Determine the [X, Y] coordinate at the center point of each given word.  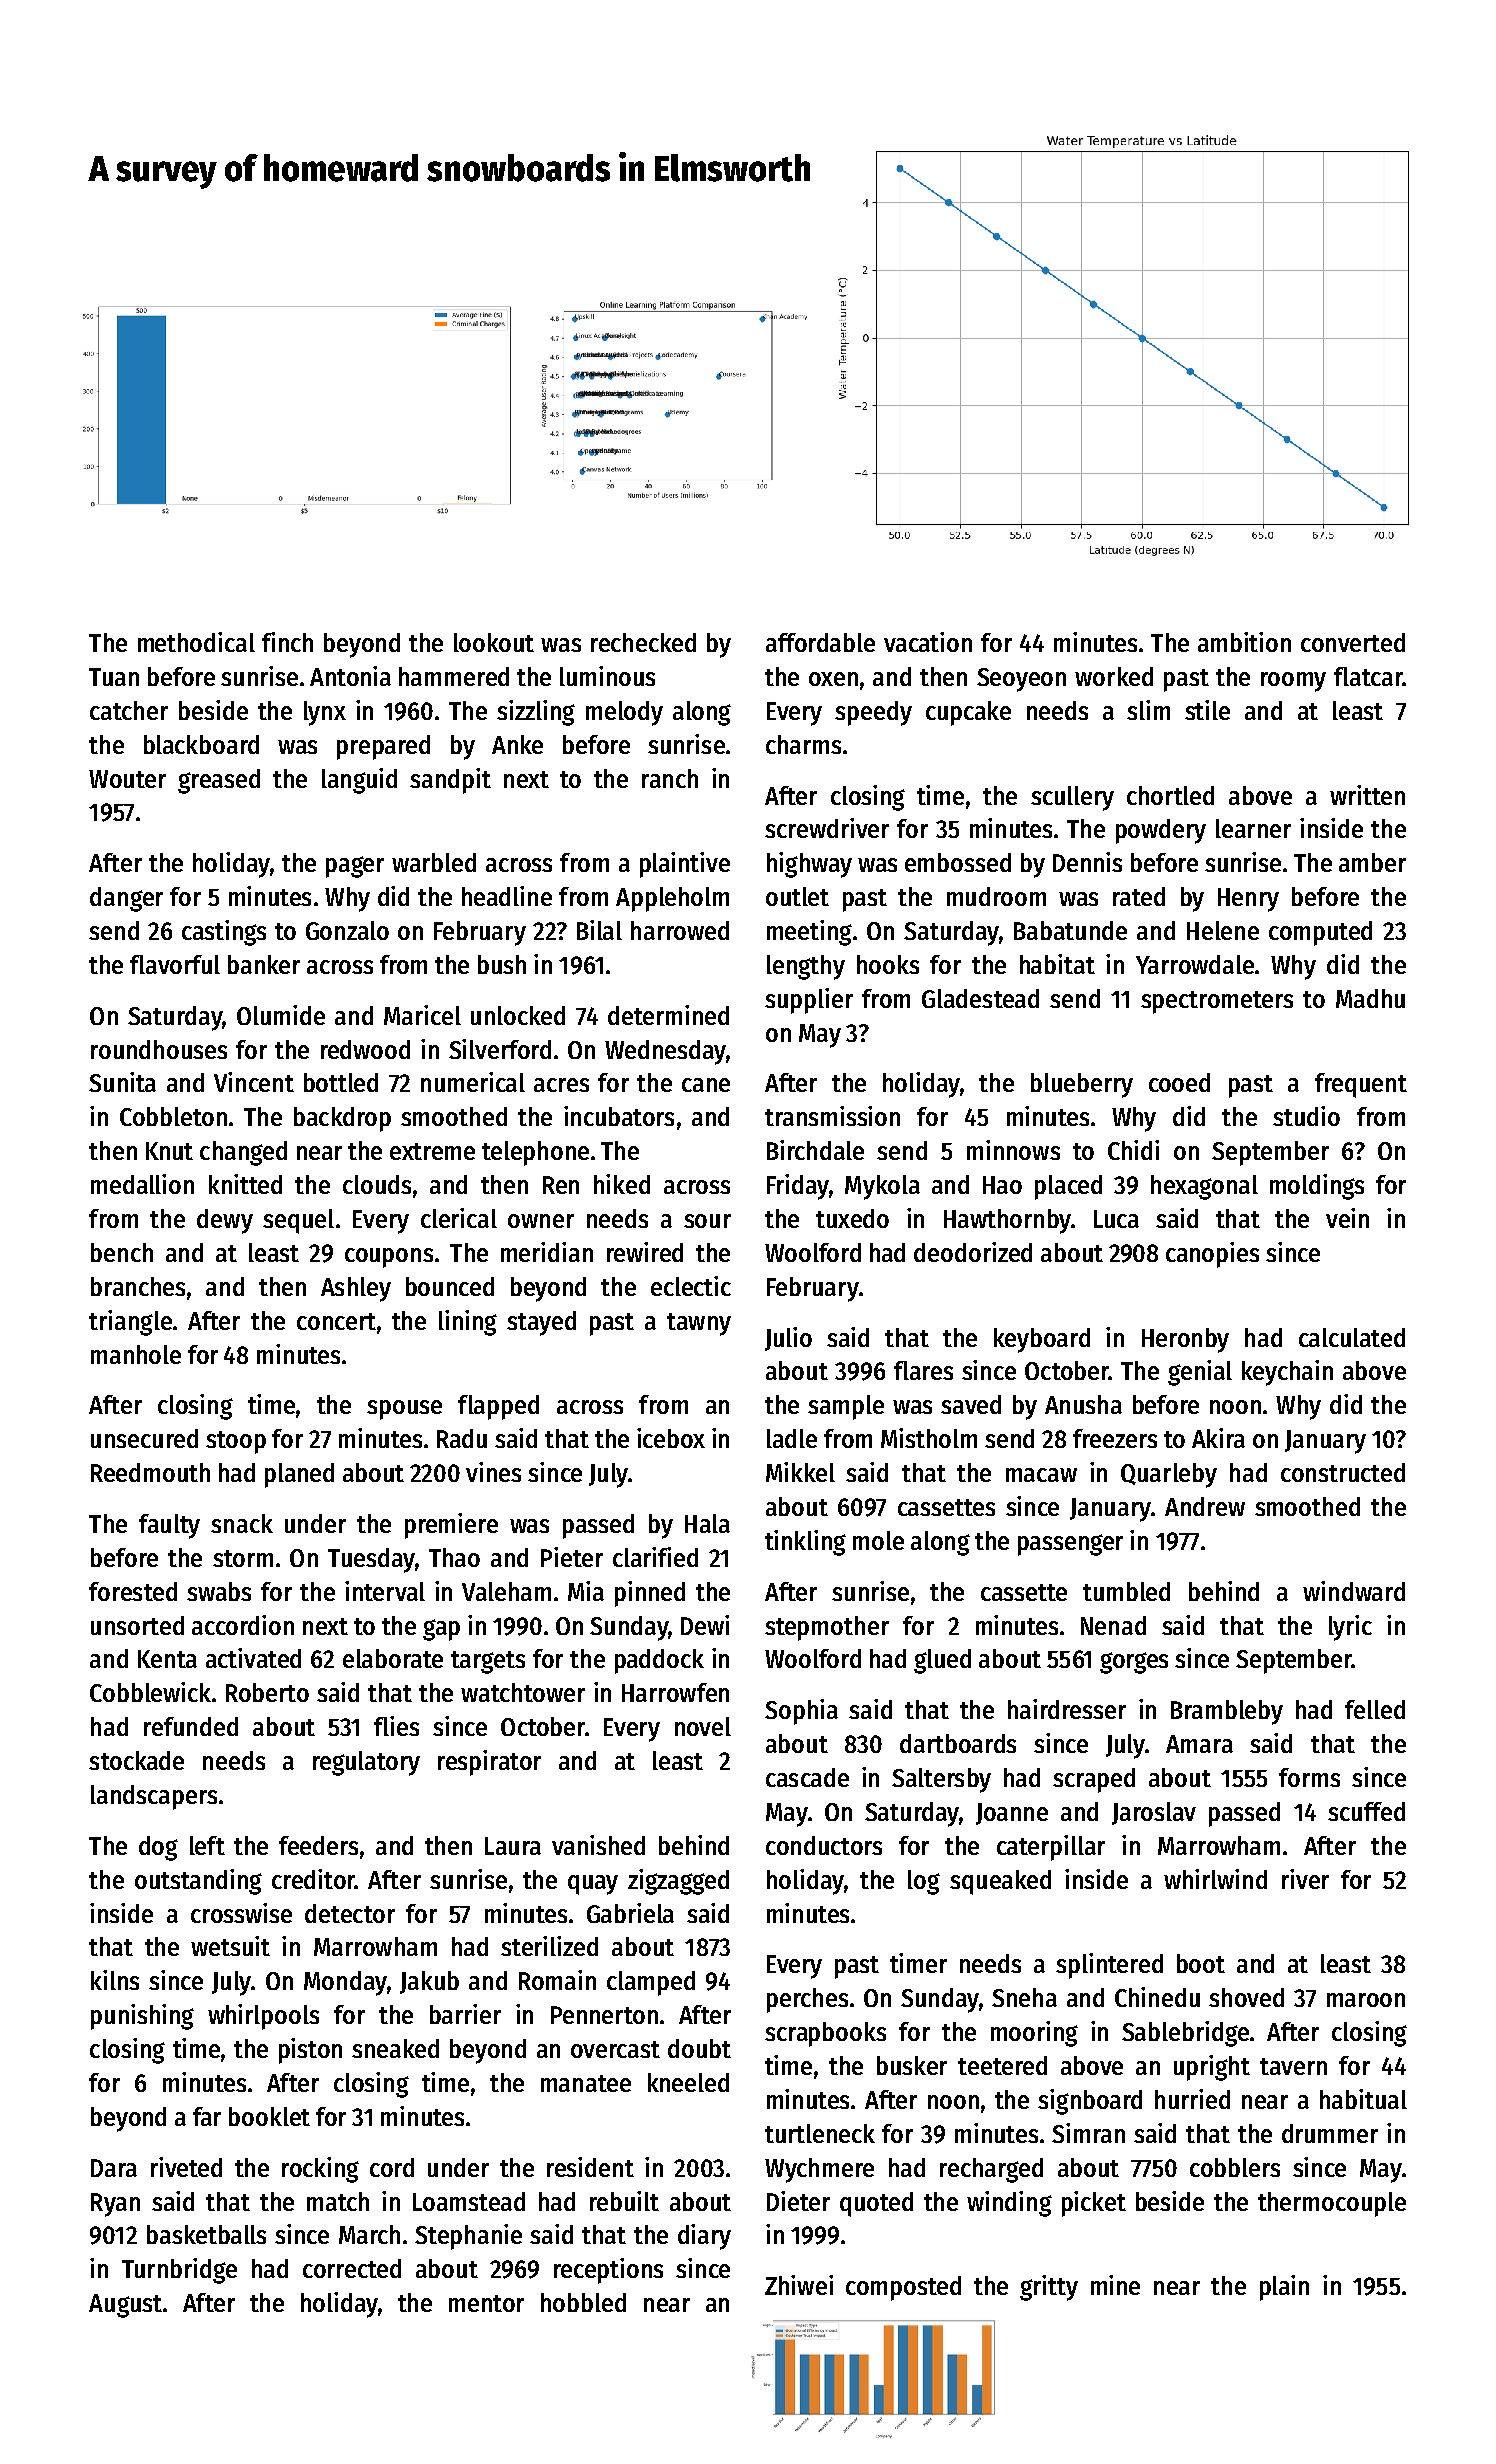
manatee [586, 2083]
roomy [1293, 682]
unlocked [518, 1015]
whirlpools [263, 2017]
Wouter [127, 779]
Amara [1199, 1744]
